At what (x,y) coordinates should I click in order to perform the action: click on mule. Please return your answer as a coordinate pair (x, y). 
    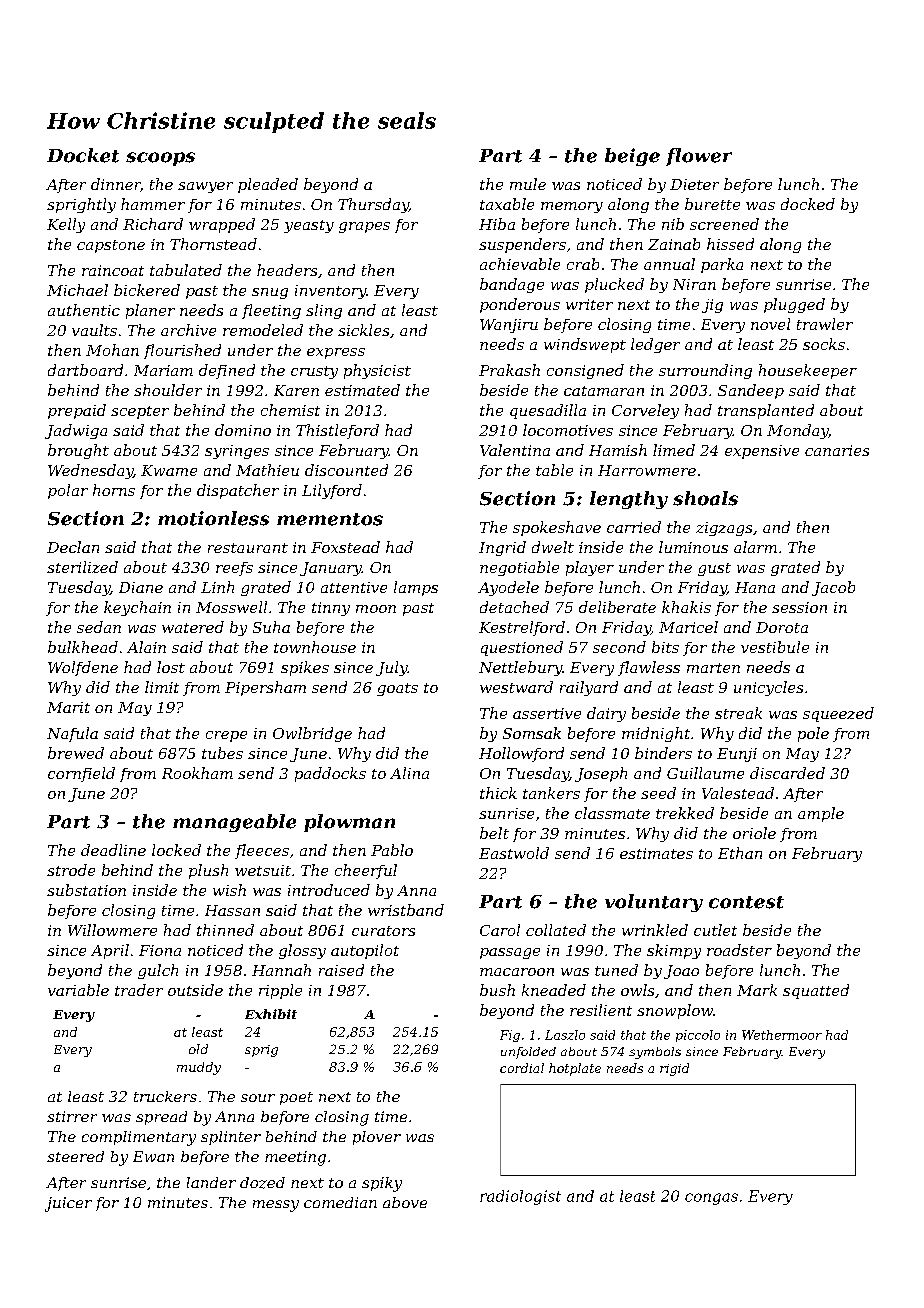
    Looking at the image, I should click on (528, 184).
